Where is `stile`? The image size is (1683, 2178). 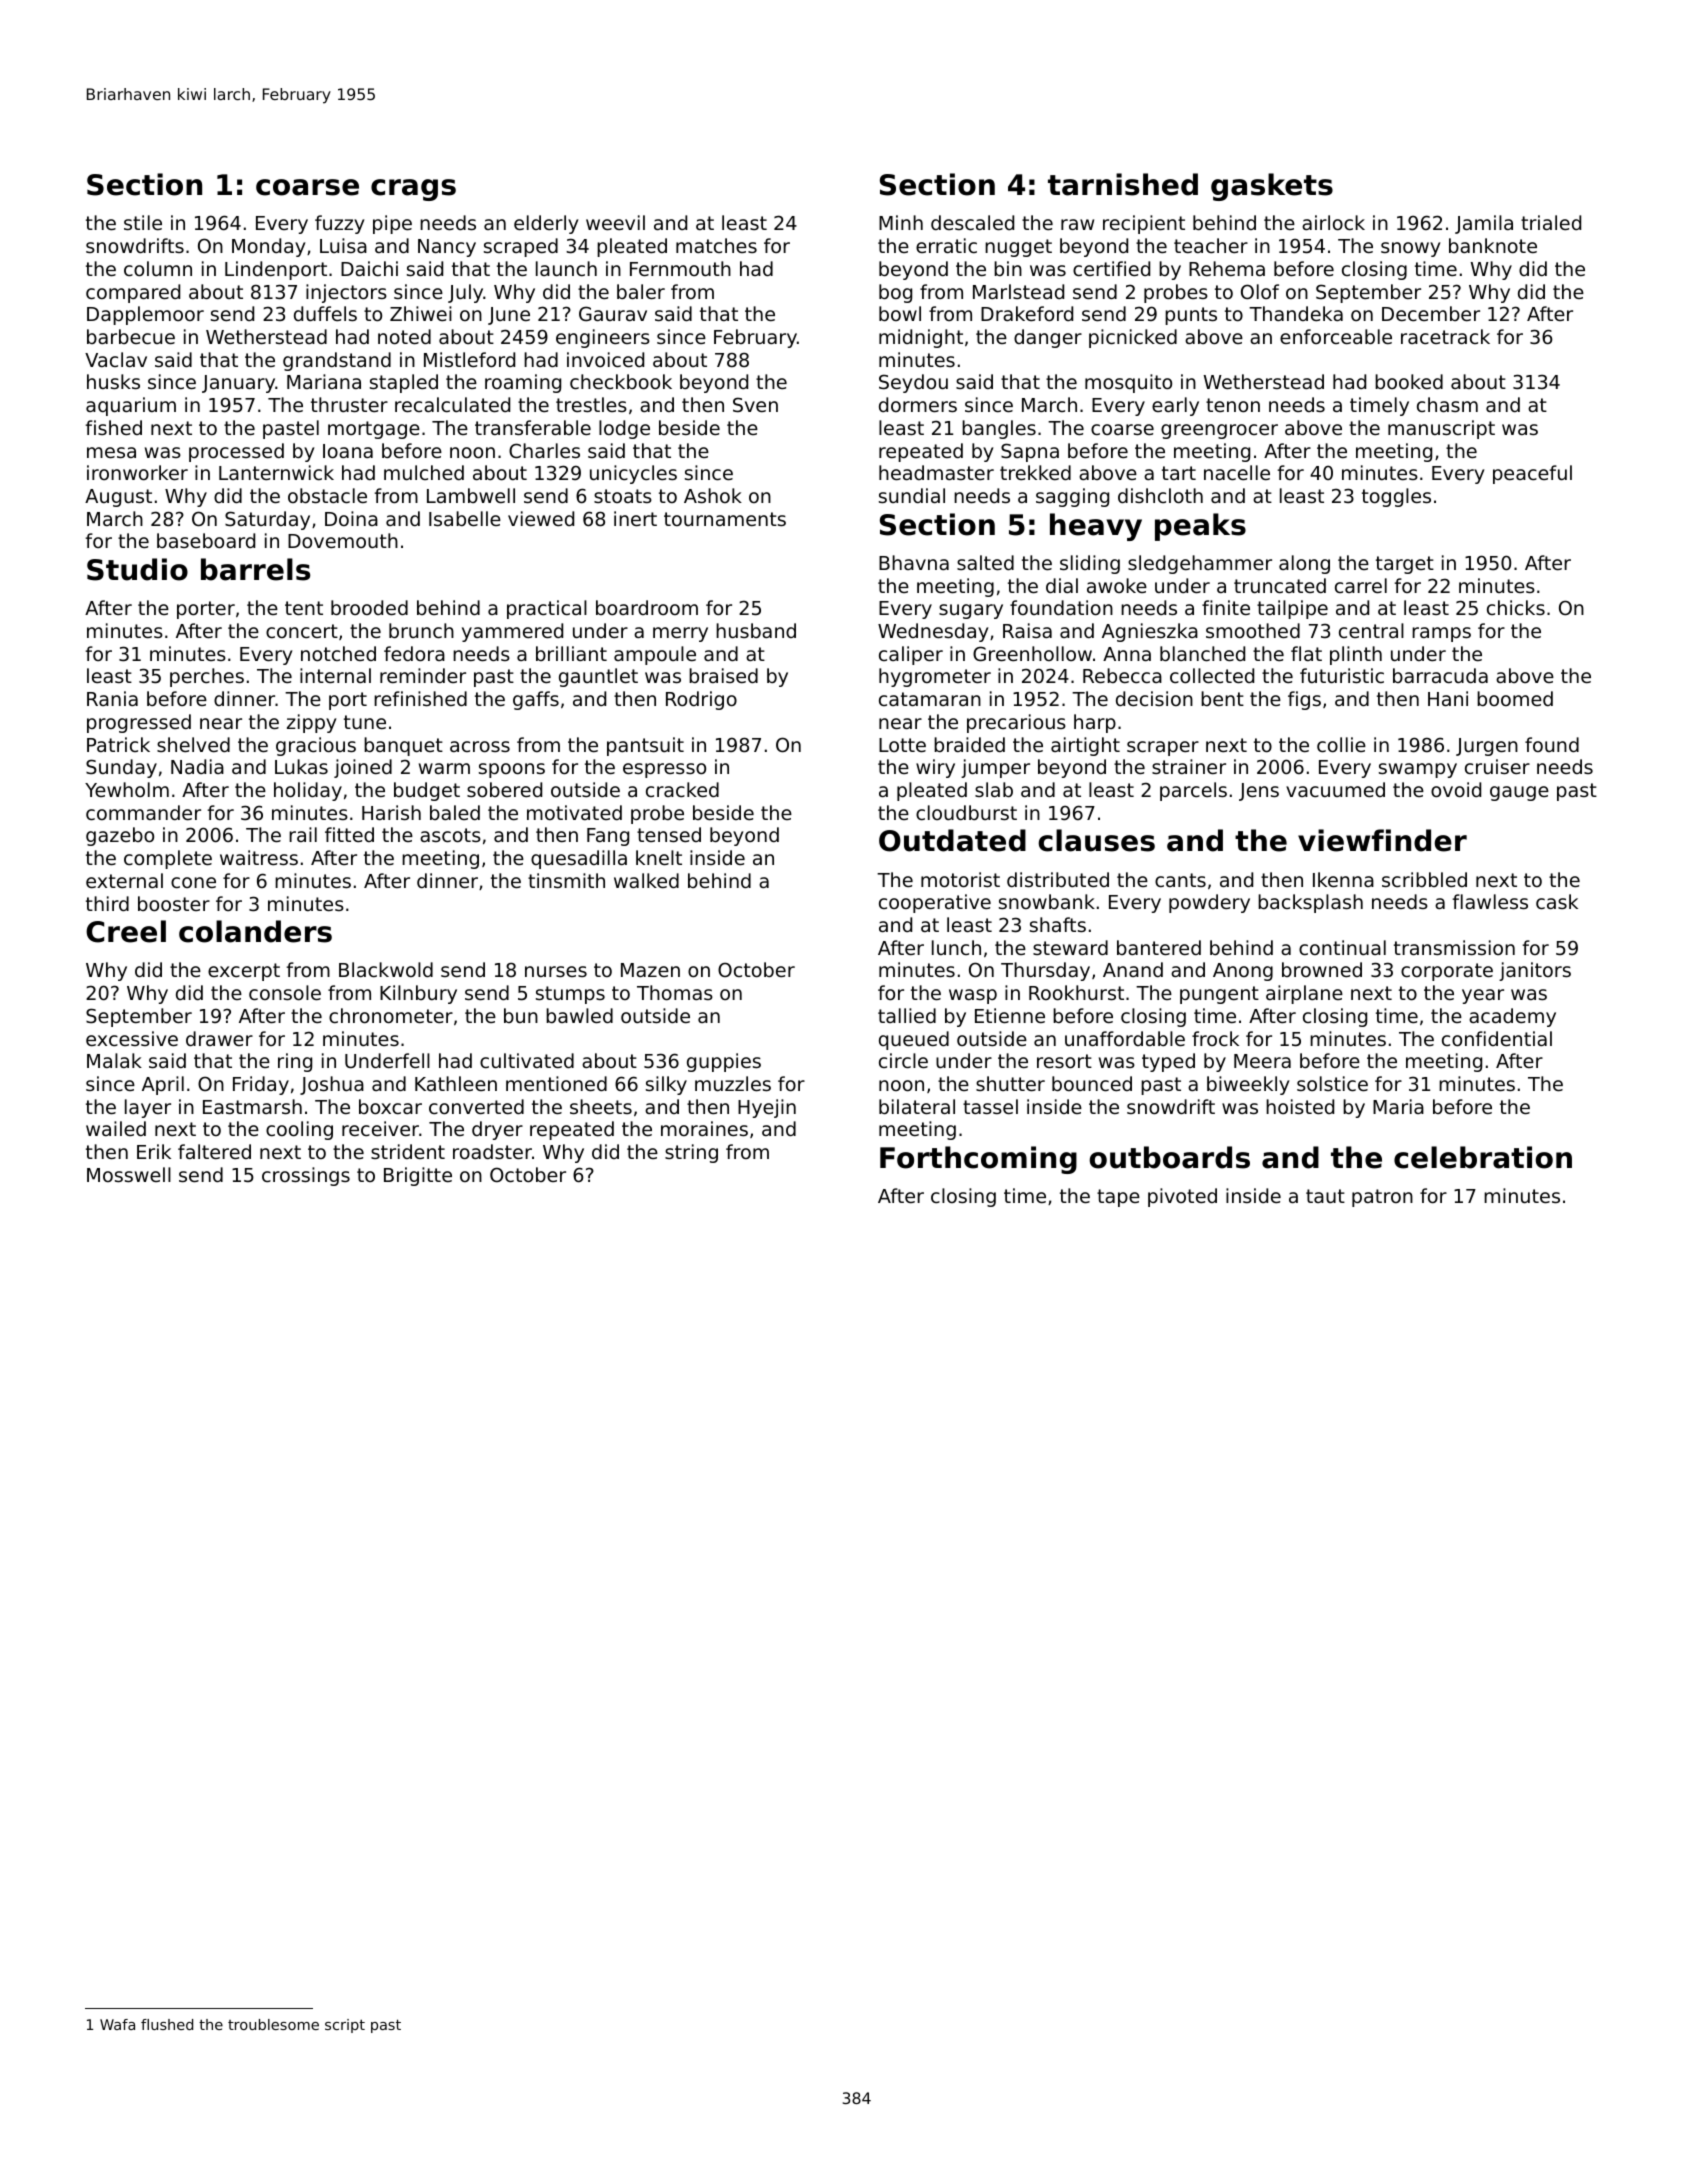 stile is located at coordinates (143, 222).
